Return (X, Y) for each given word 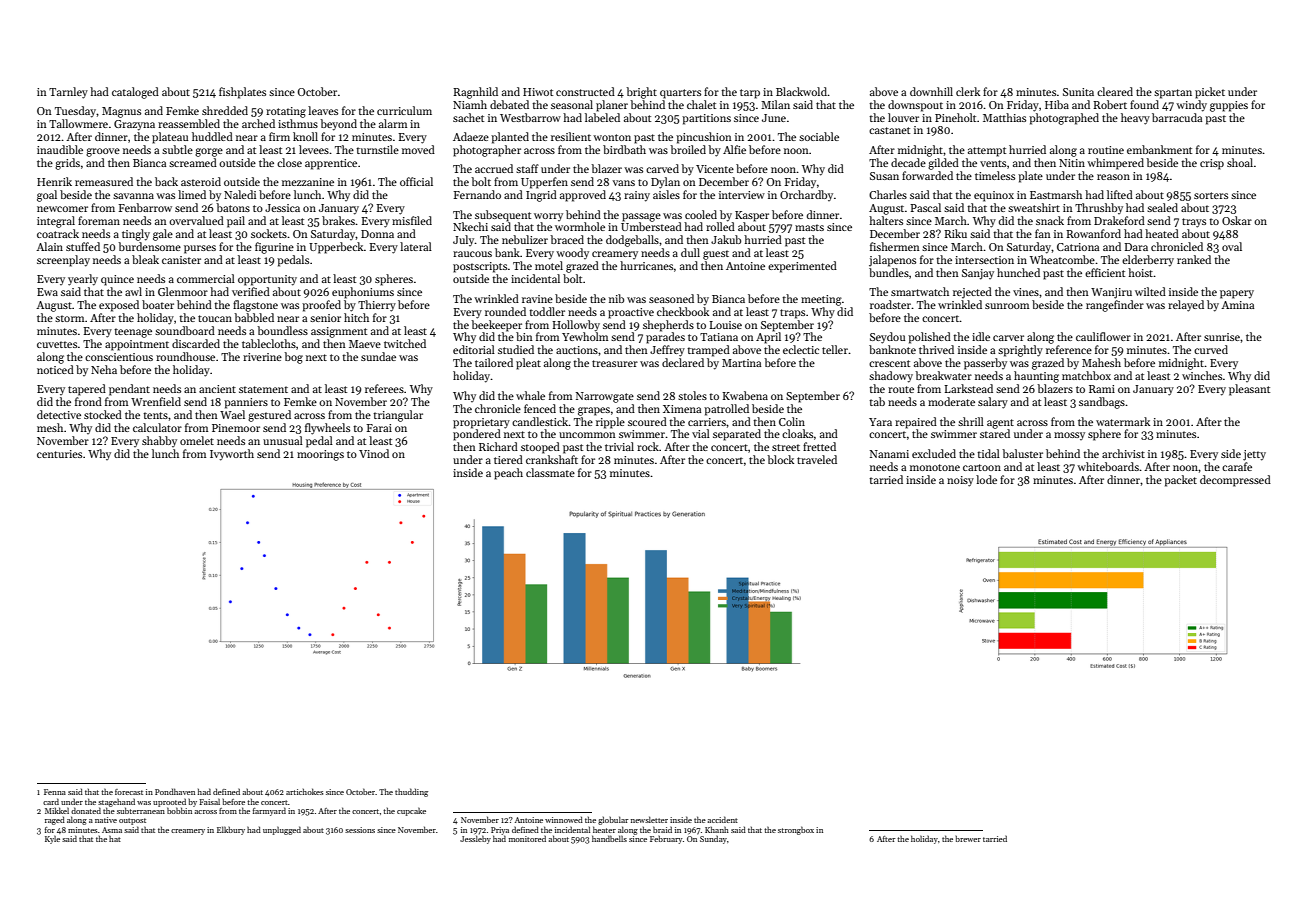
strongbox (796, 830)
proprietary (481, 423)
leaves (323, 110)
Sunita (1078, 92)
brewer (968, 839)
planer (612, 106)
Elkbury (231, 830)
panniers (246, 403)
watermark (1123, 421)
